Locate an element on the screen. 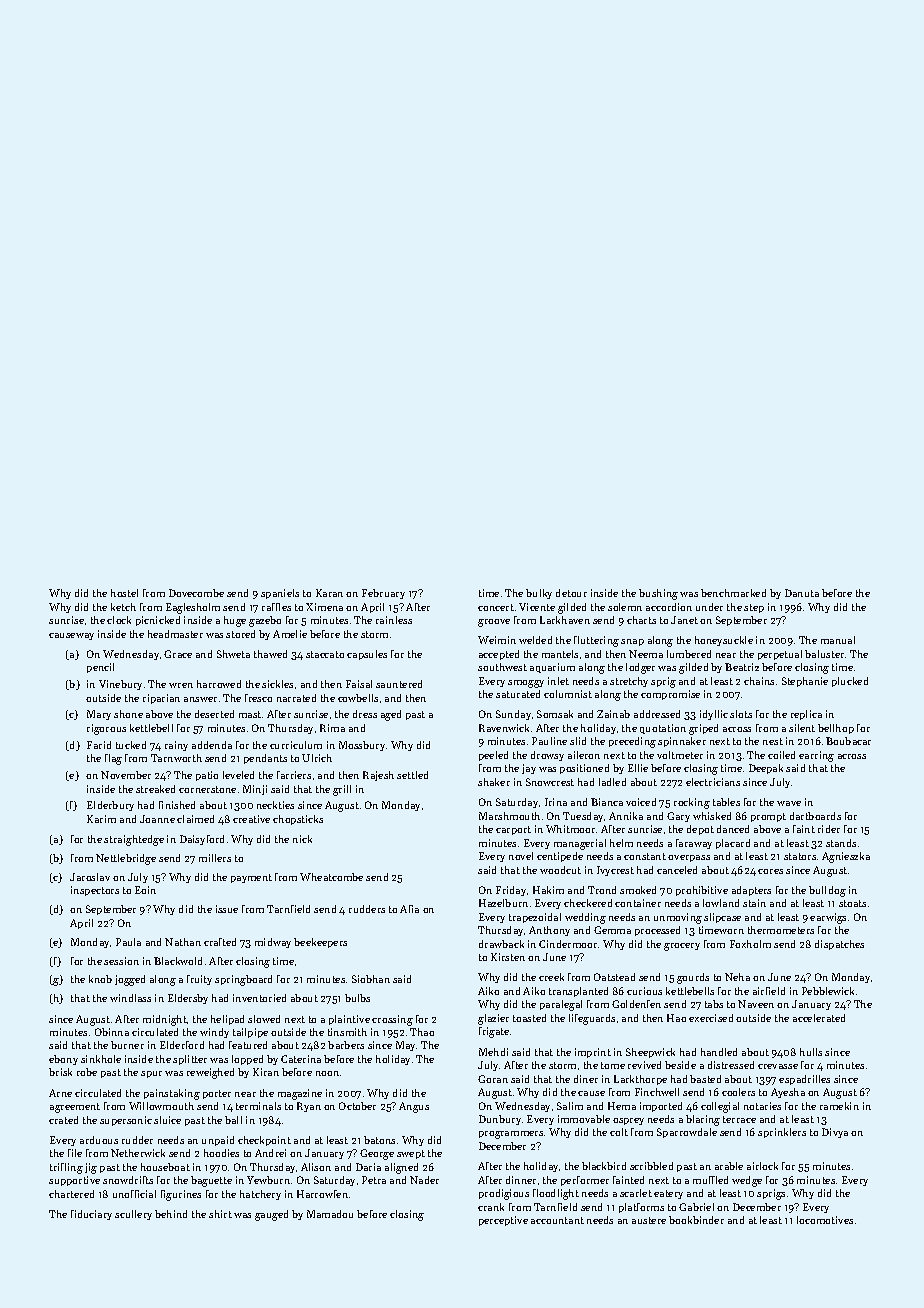 This screenshot has height=1308, width=924. earwigs is located at coordinates (828, 918).
